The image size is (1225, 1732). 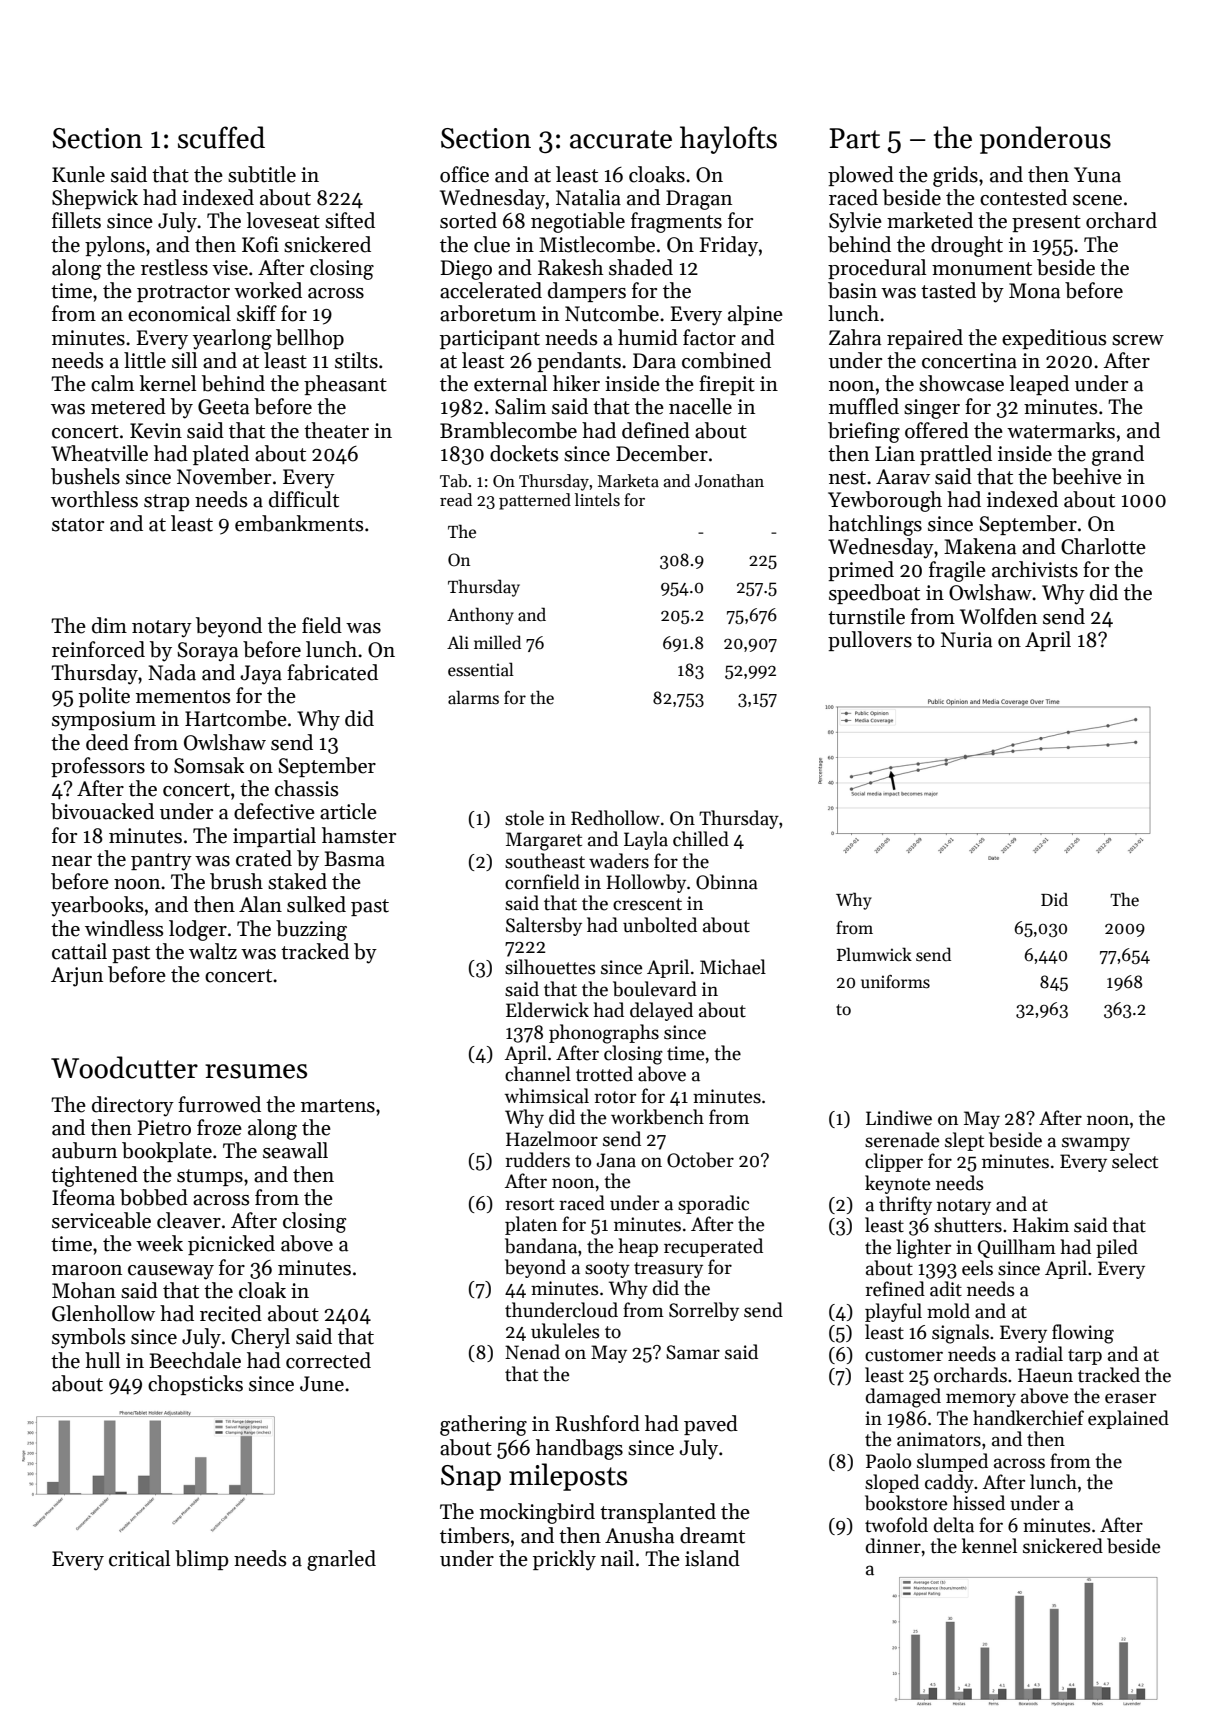 What do you see at coordinates (464, 174) in the page?
I see `office` at bounding box center [464, 174].
